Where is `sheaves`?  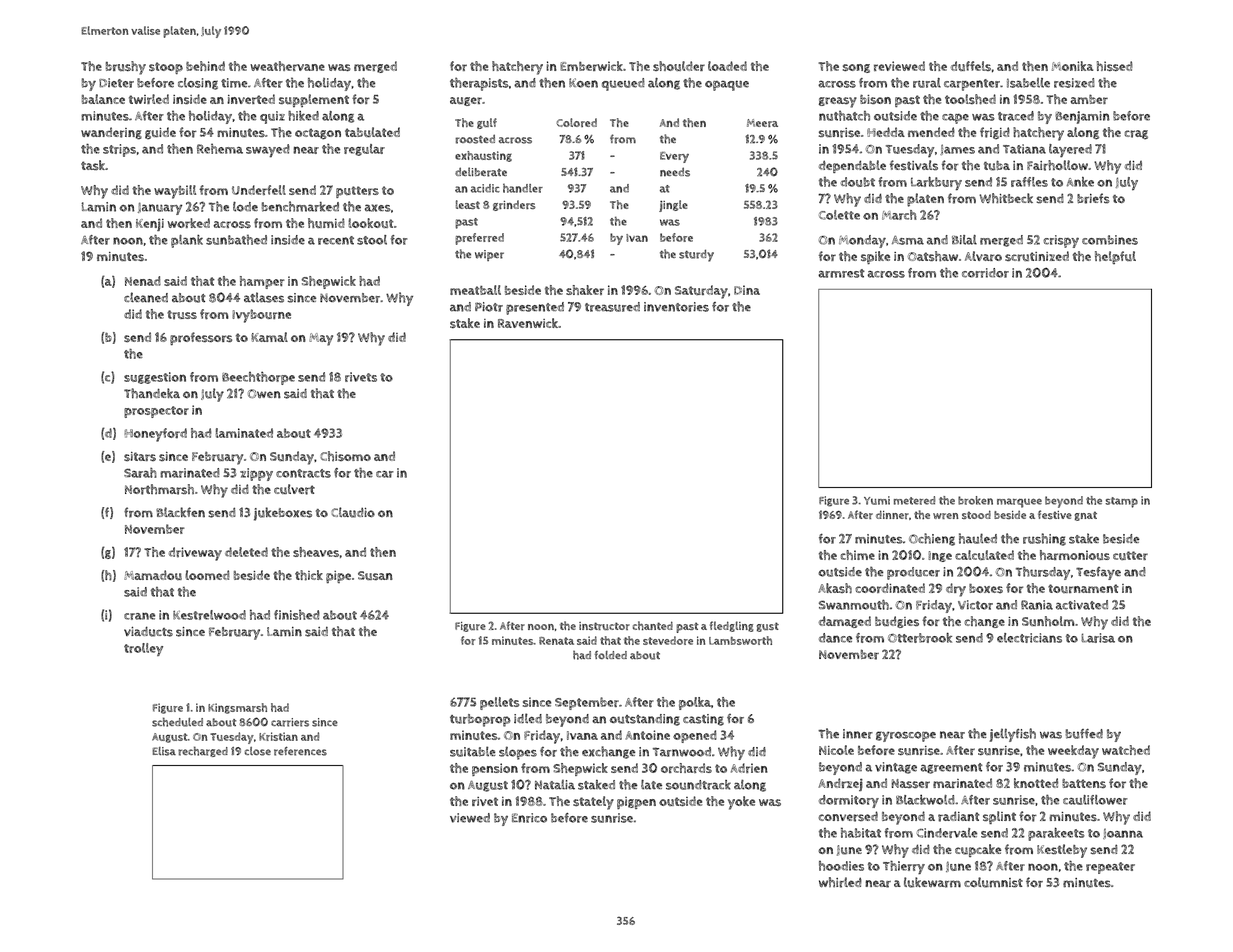 sheaves is located at coordinates (316, 552).
